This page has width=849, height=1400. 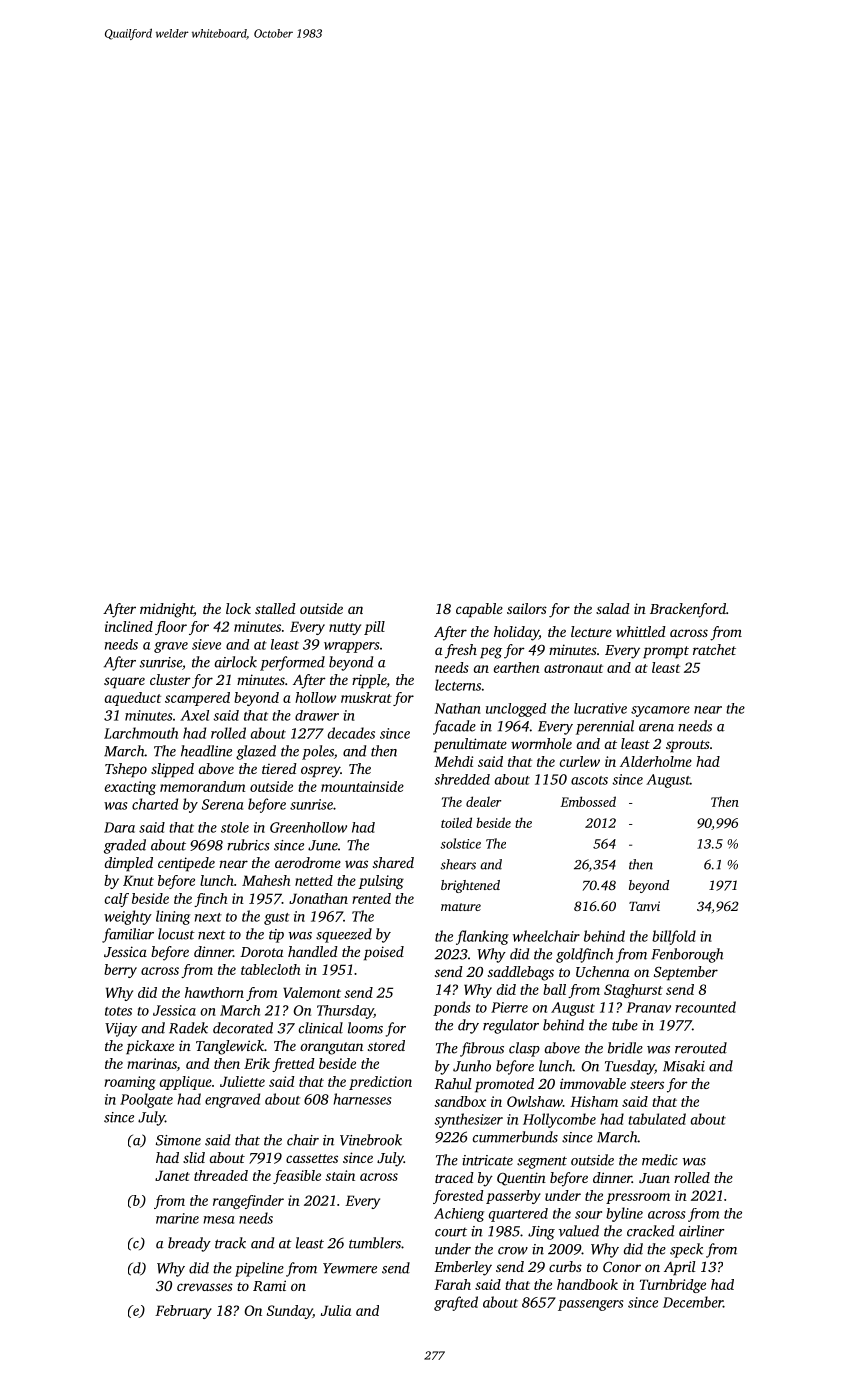 I want to click on facade, so click(x=454, y=727).
